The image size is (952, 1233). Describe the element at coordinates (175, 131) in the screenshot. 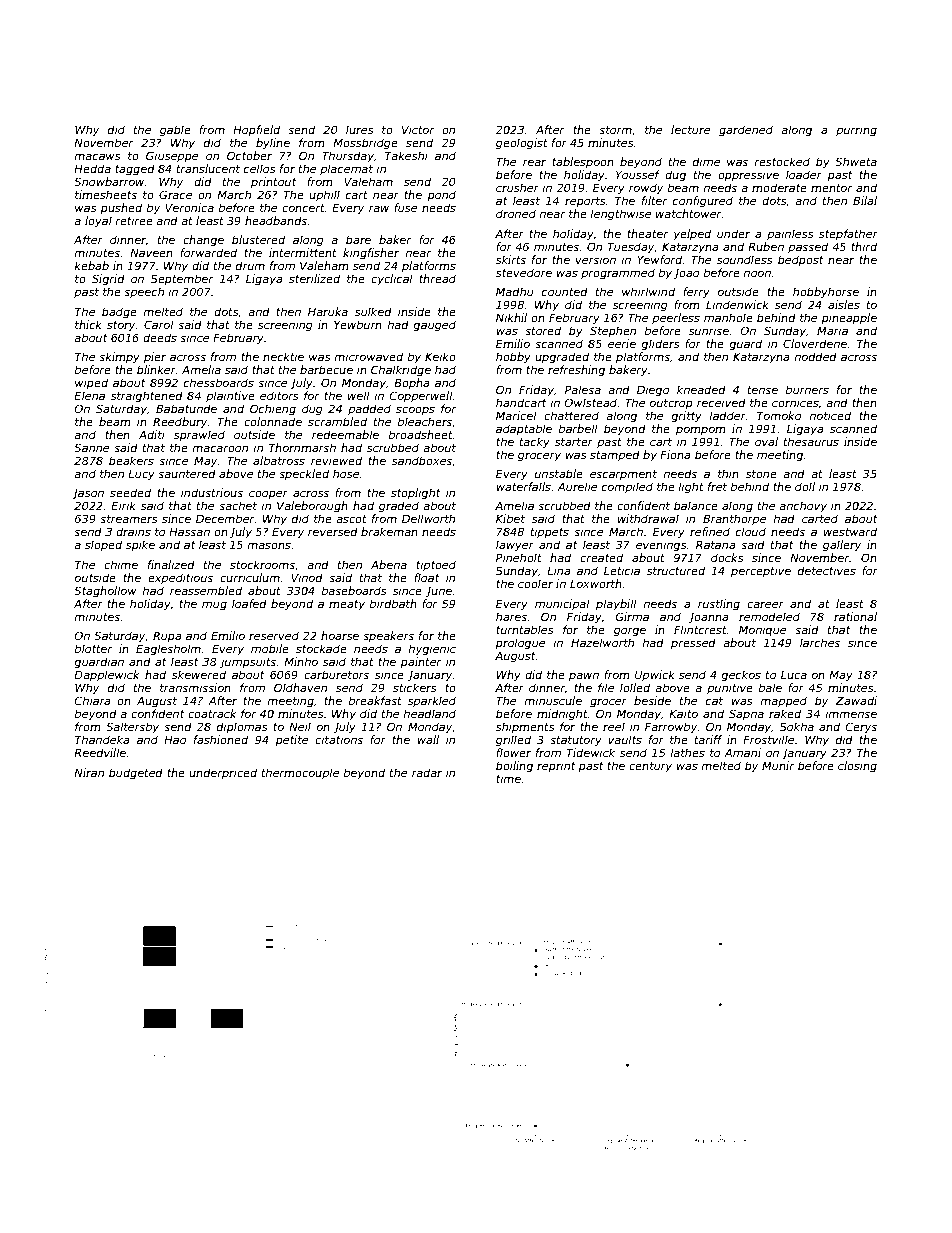

I see `gable` at that location.
